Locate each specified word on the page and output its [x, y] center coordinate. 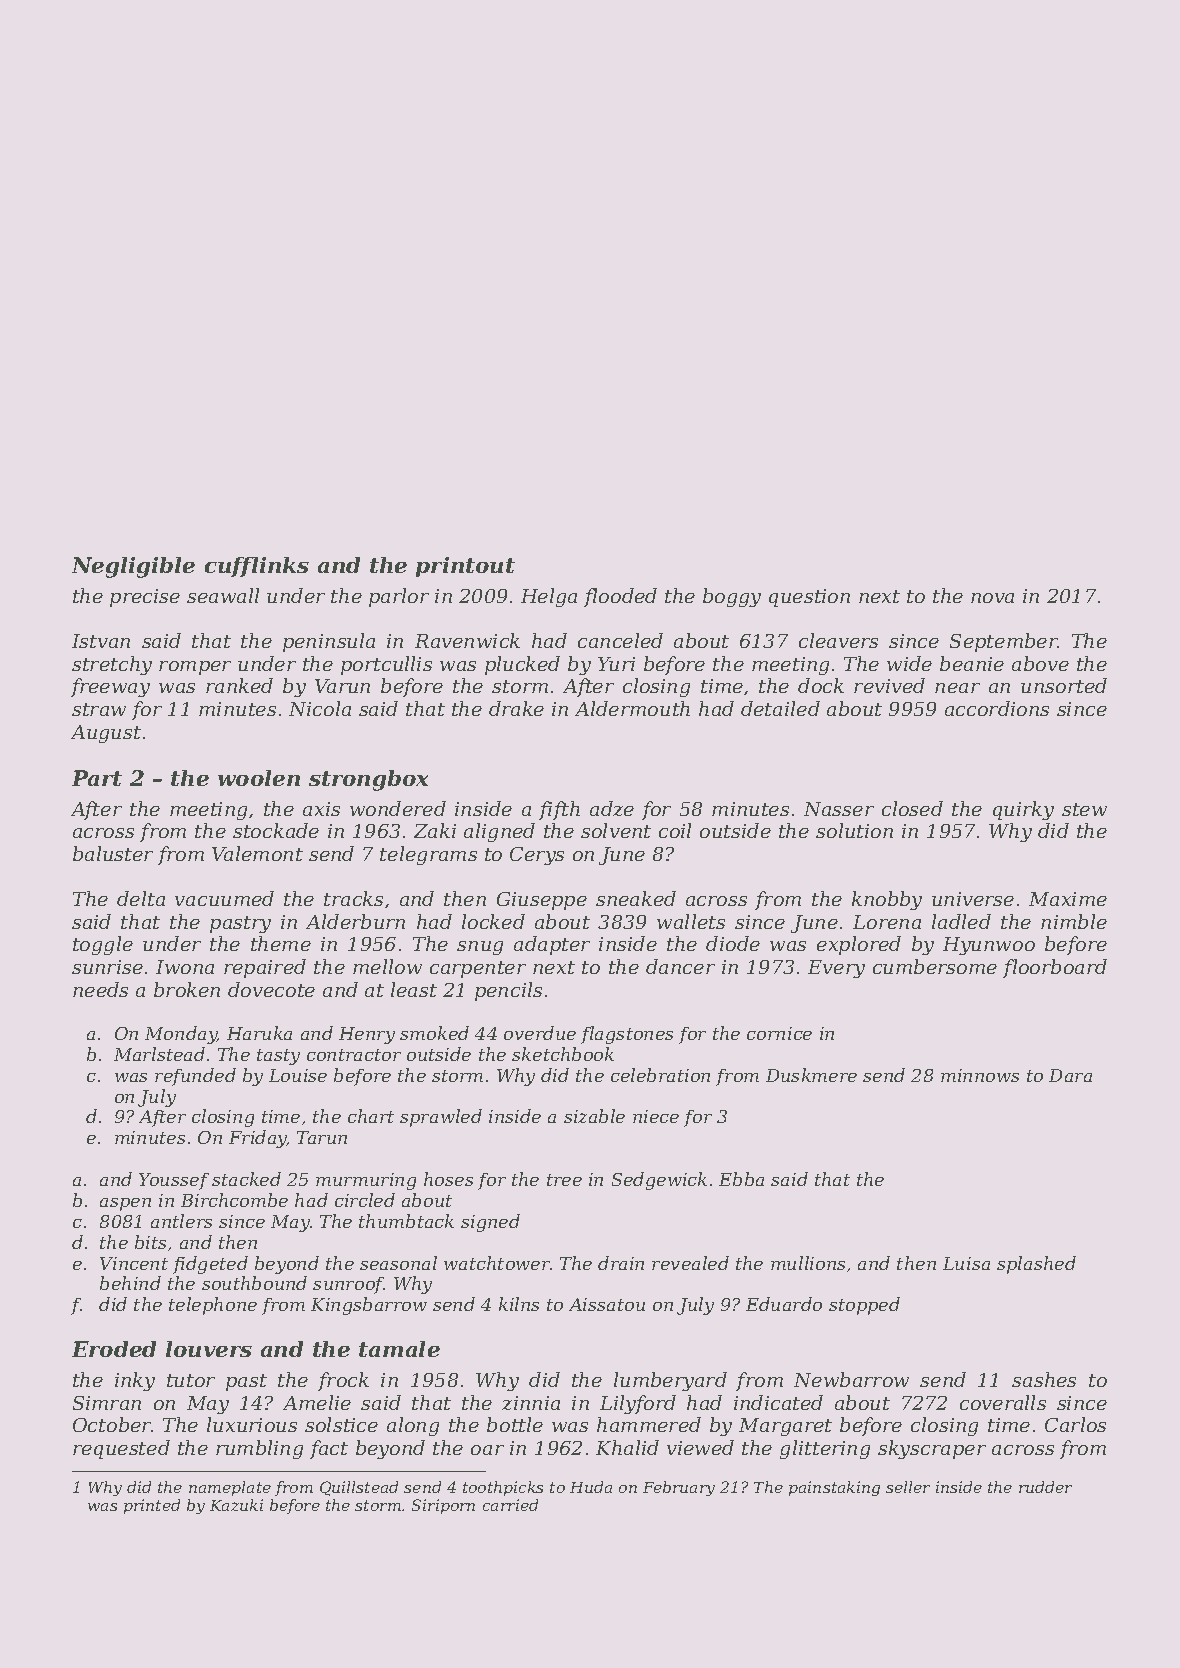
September [1004, 642]
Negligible [133, 567]
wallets [691, 921]
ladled [961, 921]
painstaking [834, 1488]
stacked [246, 1179]
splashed [1036, 1265]
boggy [732, 597]
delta [141, 898]
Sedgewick [659, 1181]
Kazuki [236, 1505]
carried [510, 1505]
